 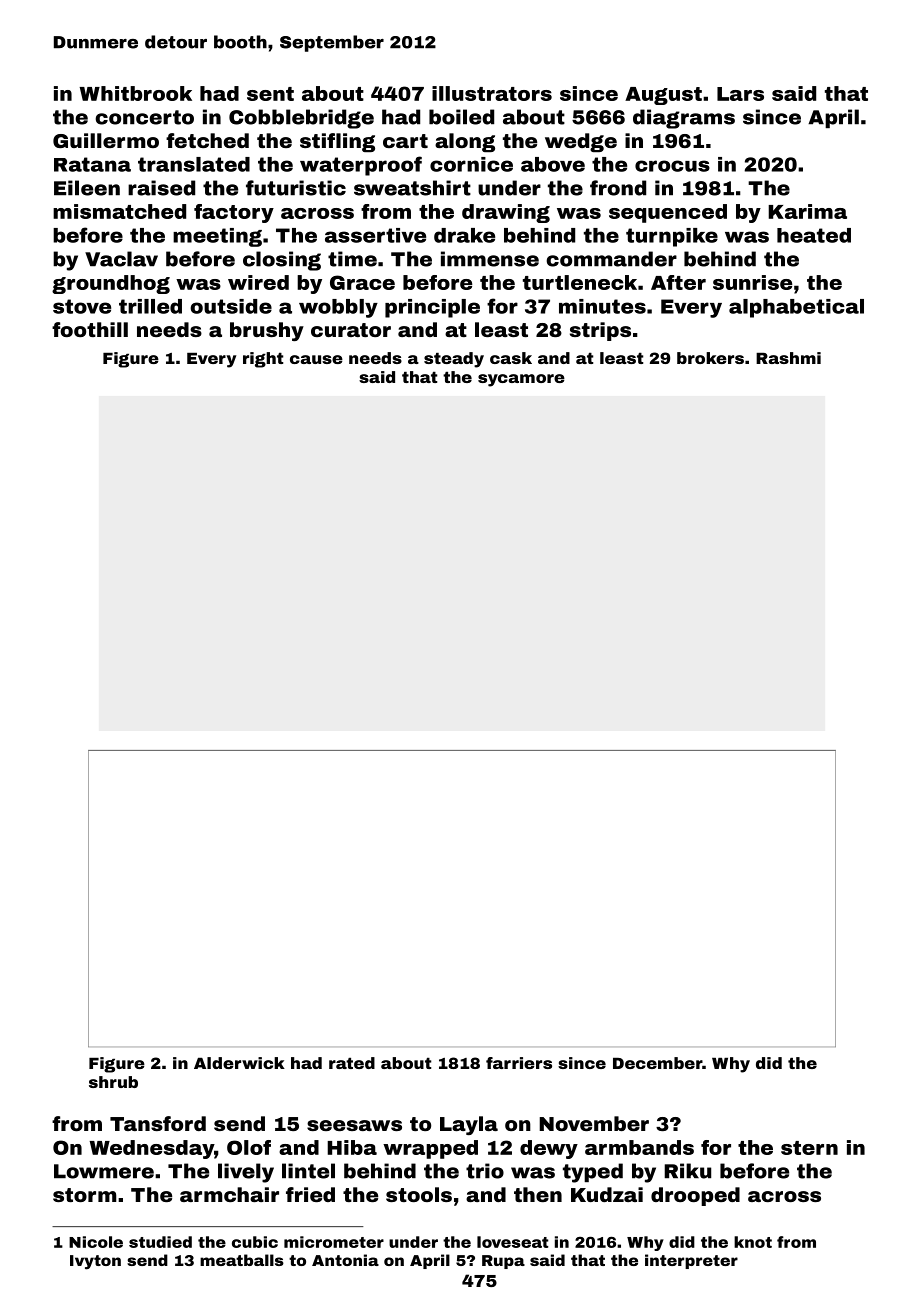 I want to click on interpreter, so click(x=691, y=1261).
